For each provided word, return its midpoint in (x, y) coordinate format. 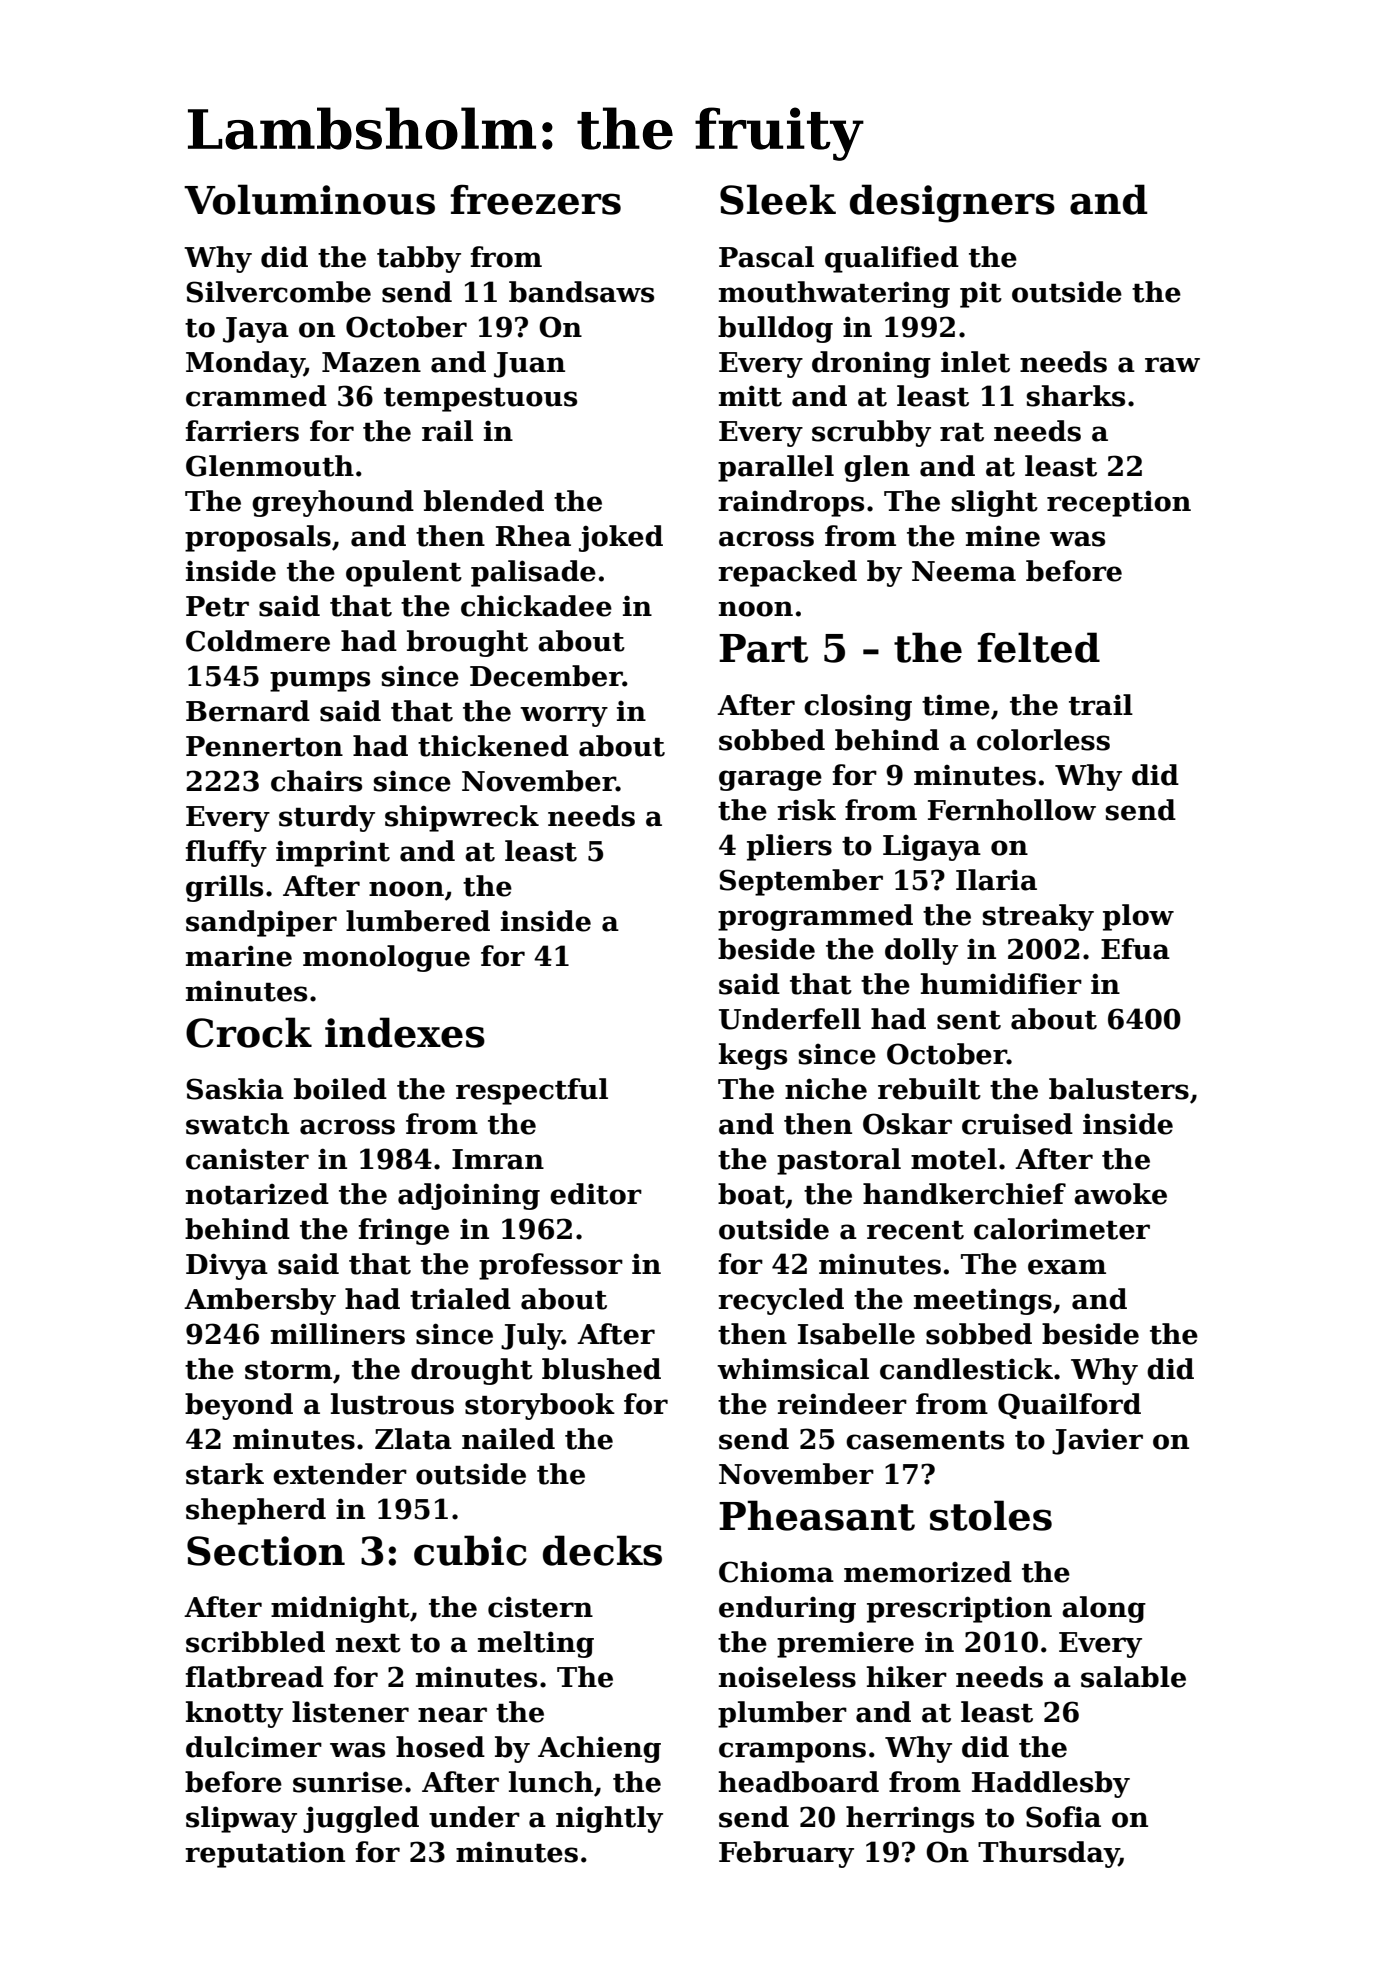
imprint (333, 853)
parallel (776, 468)
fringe (403, 1231)
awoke (1120, 1194)
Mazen (371, 362)
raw (1172, 365)
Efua (1135, 949)
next (368, 1643)
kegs (753, 1056)
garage (770, 780)
